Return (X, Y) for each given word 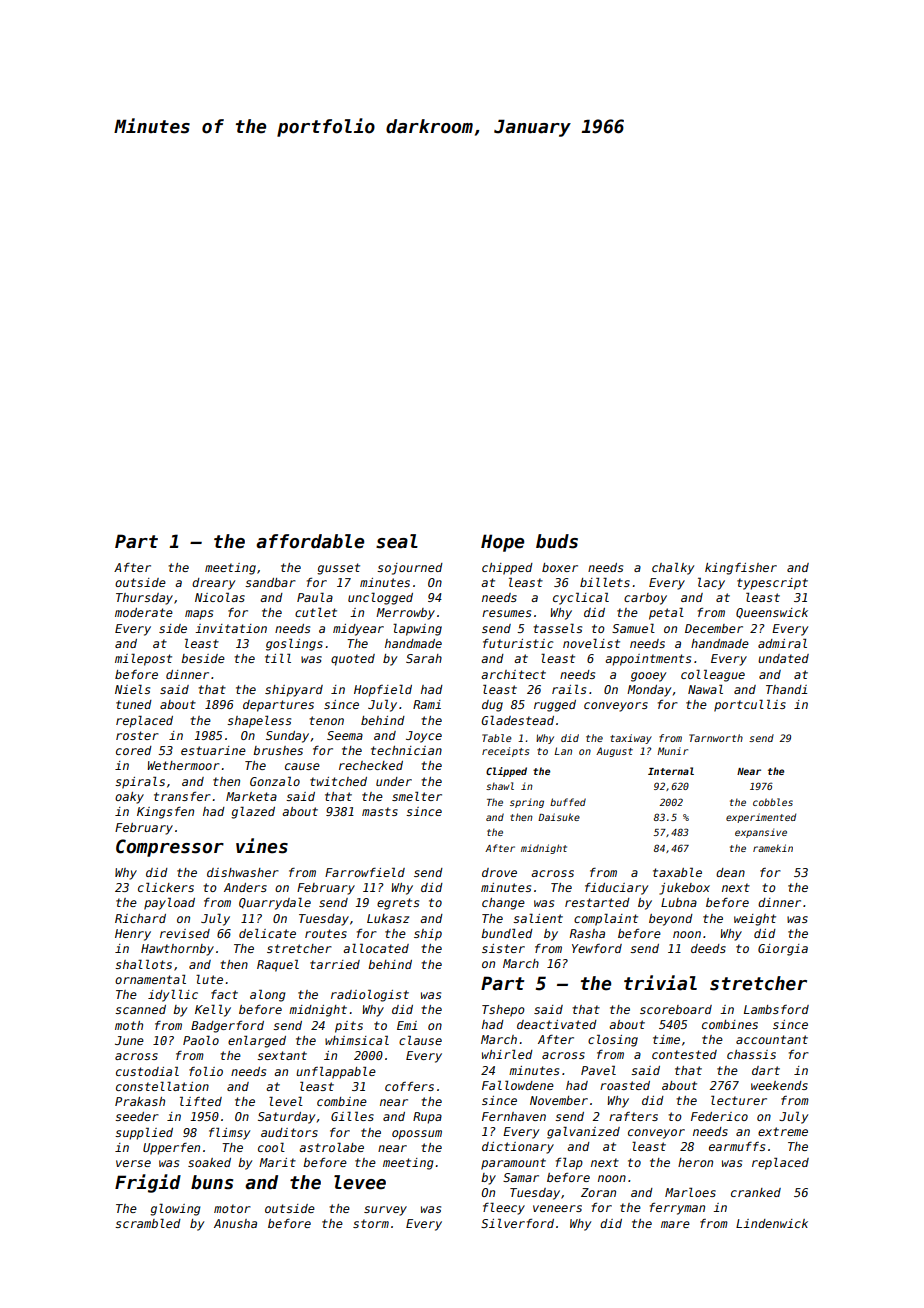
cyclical (581, 598)
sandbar (270, 582)
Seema (345, 735)
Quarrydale (275, 903)
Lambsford (776, 1009)
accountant (772, 1039)
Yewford (597, 948)
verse (133, 1163)
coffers (409, 1086)
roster (137, 735)
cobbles (773, 802)
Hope (502, 543)
